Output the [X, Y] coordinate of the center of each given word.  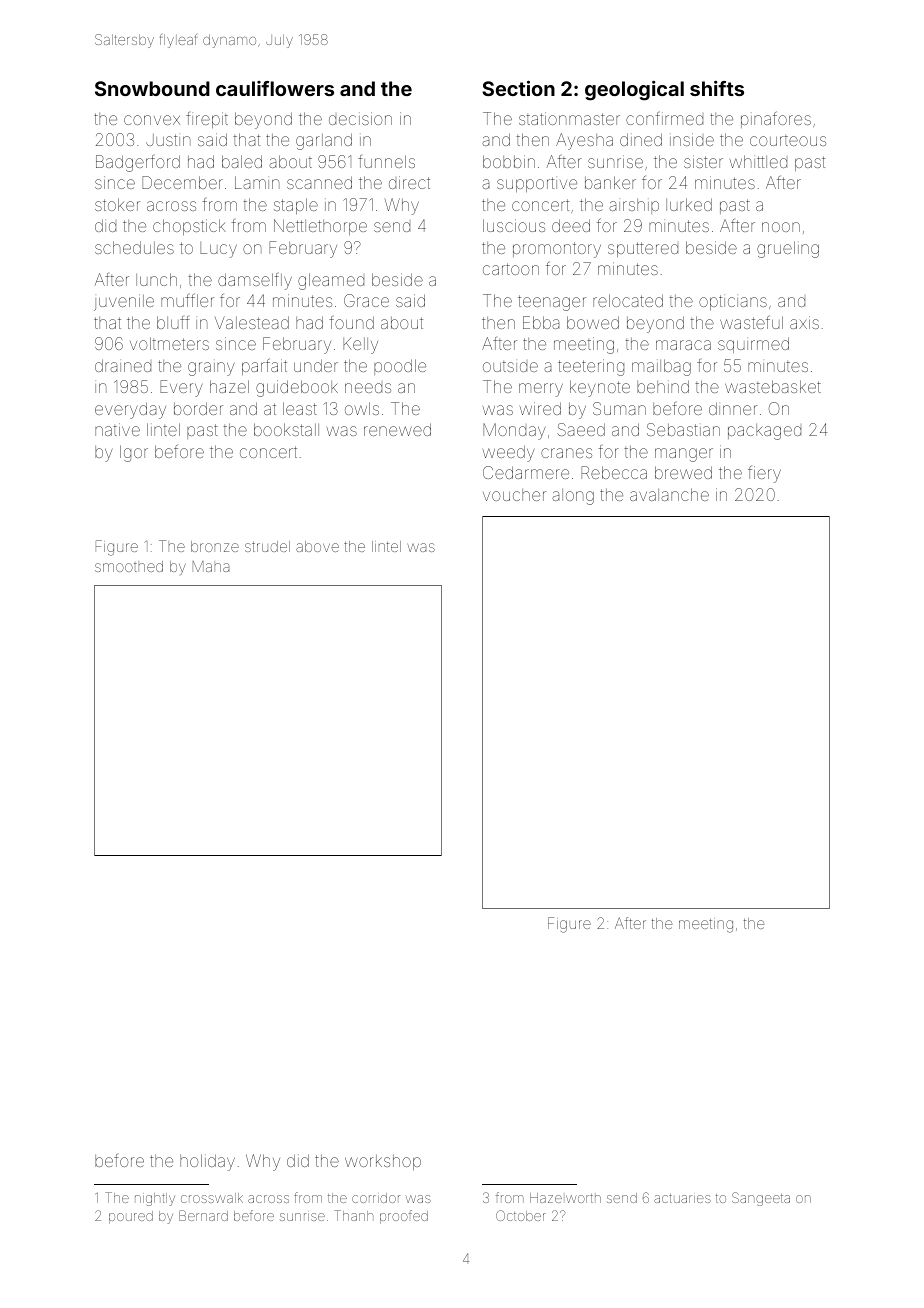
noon [781, 227]
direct [409, 182]
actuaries [682, 1198]
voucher [514, 495]
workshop [383, 1162]
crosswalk [212, 1198]
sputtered [643, 249]
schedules [134, 247]
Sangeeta [761, 1199]
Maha [211, 566]
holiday [207, 1162]
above [317, 546]
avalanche [669, 494]
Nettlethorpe [320, 227]
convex [152, 120]
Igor [134, 453]
